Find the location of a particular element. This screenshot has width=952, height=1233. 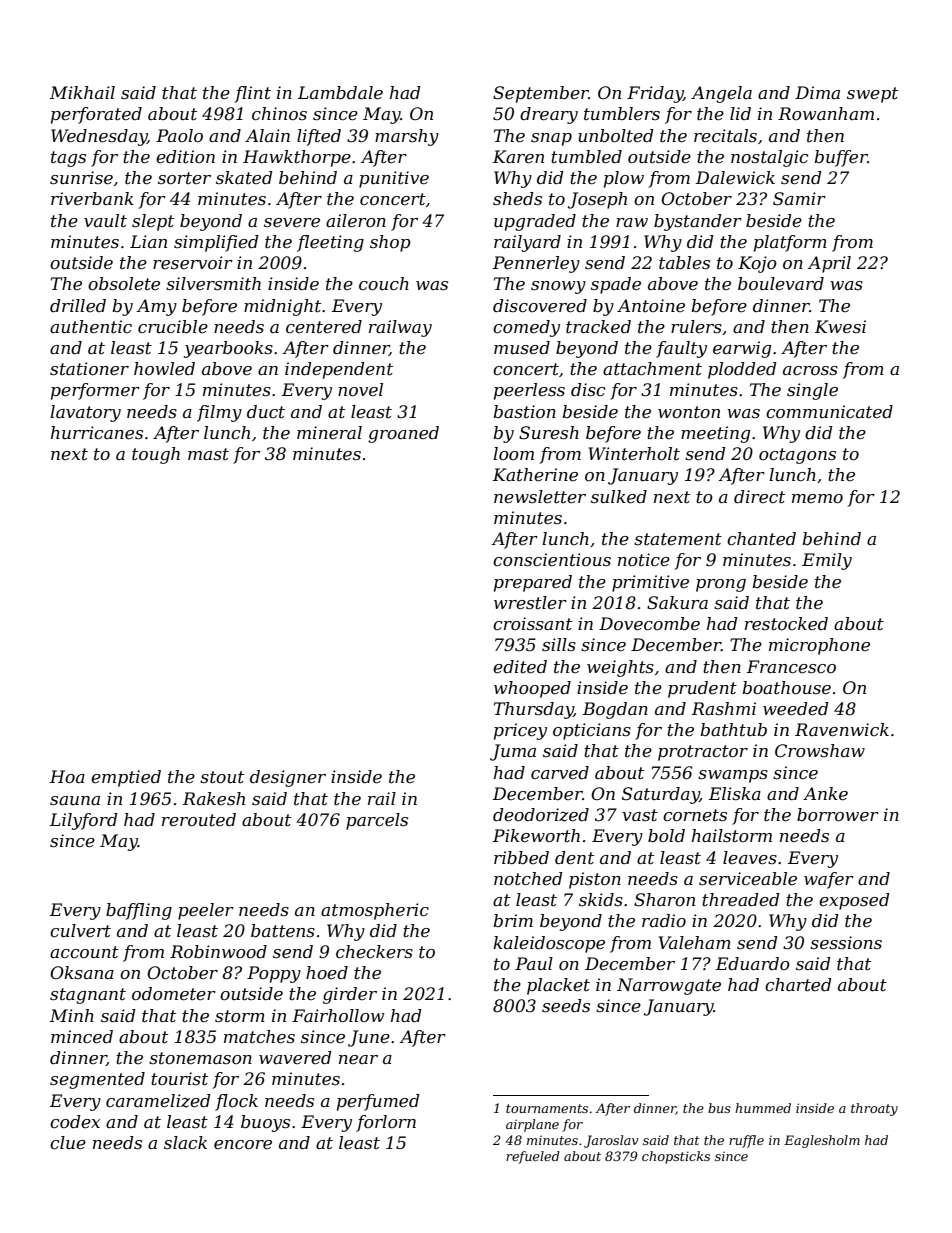

mast is located at coordinates (208, 454).
